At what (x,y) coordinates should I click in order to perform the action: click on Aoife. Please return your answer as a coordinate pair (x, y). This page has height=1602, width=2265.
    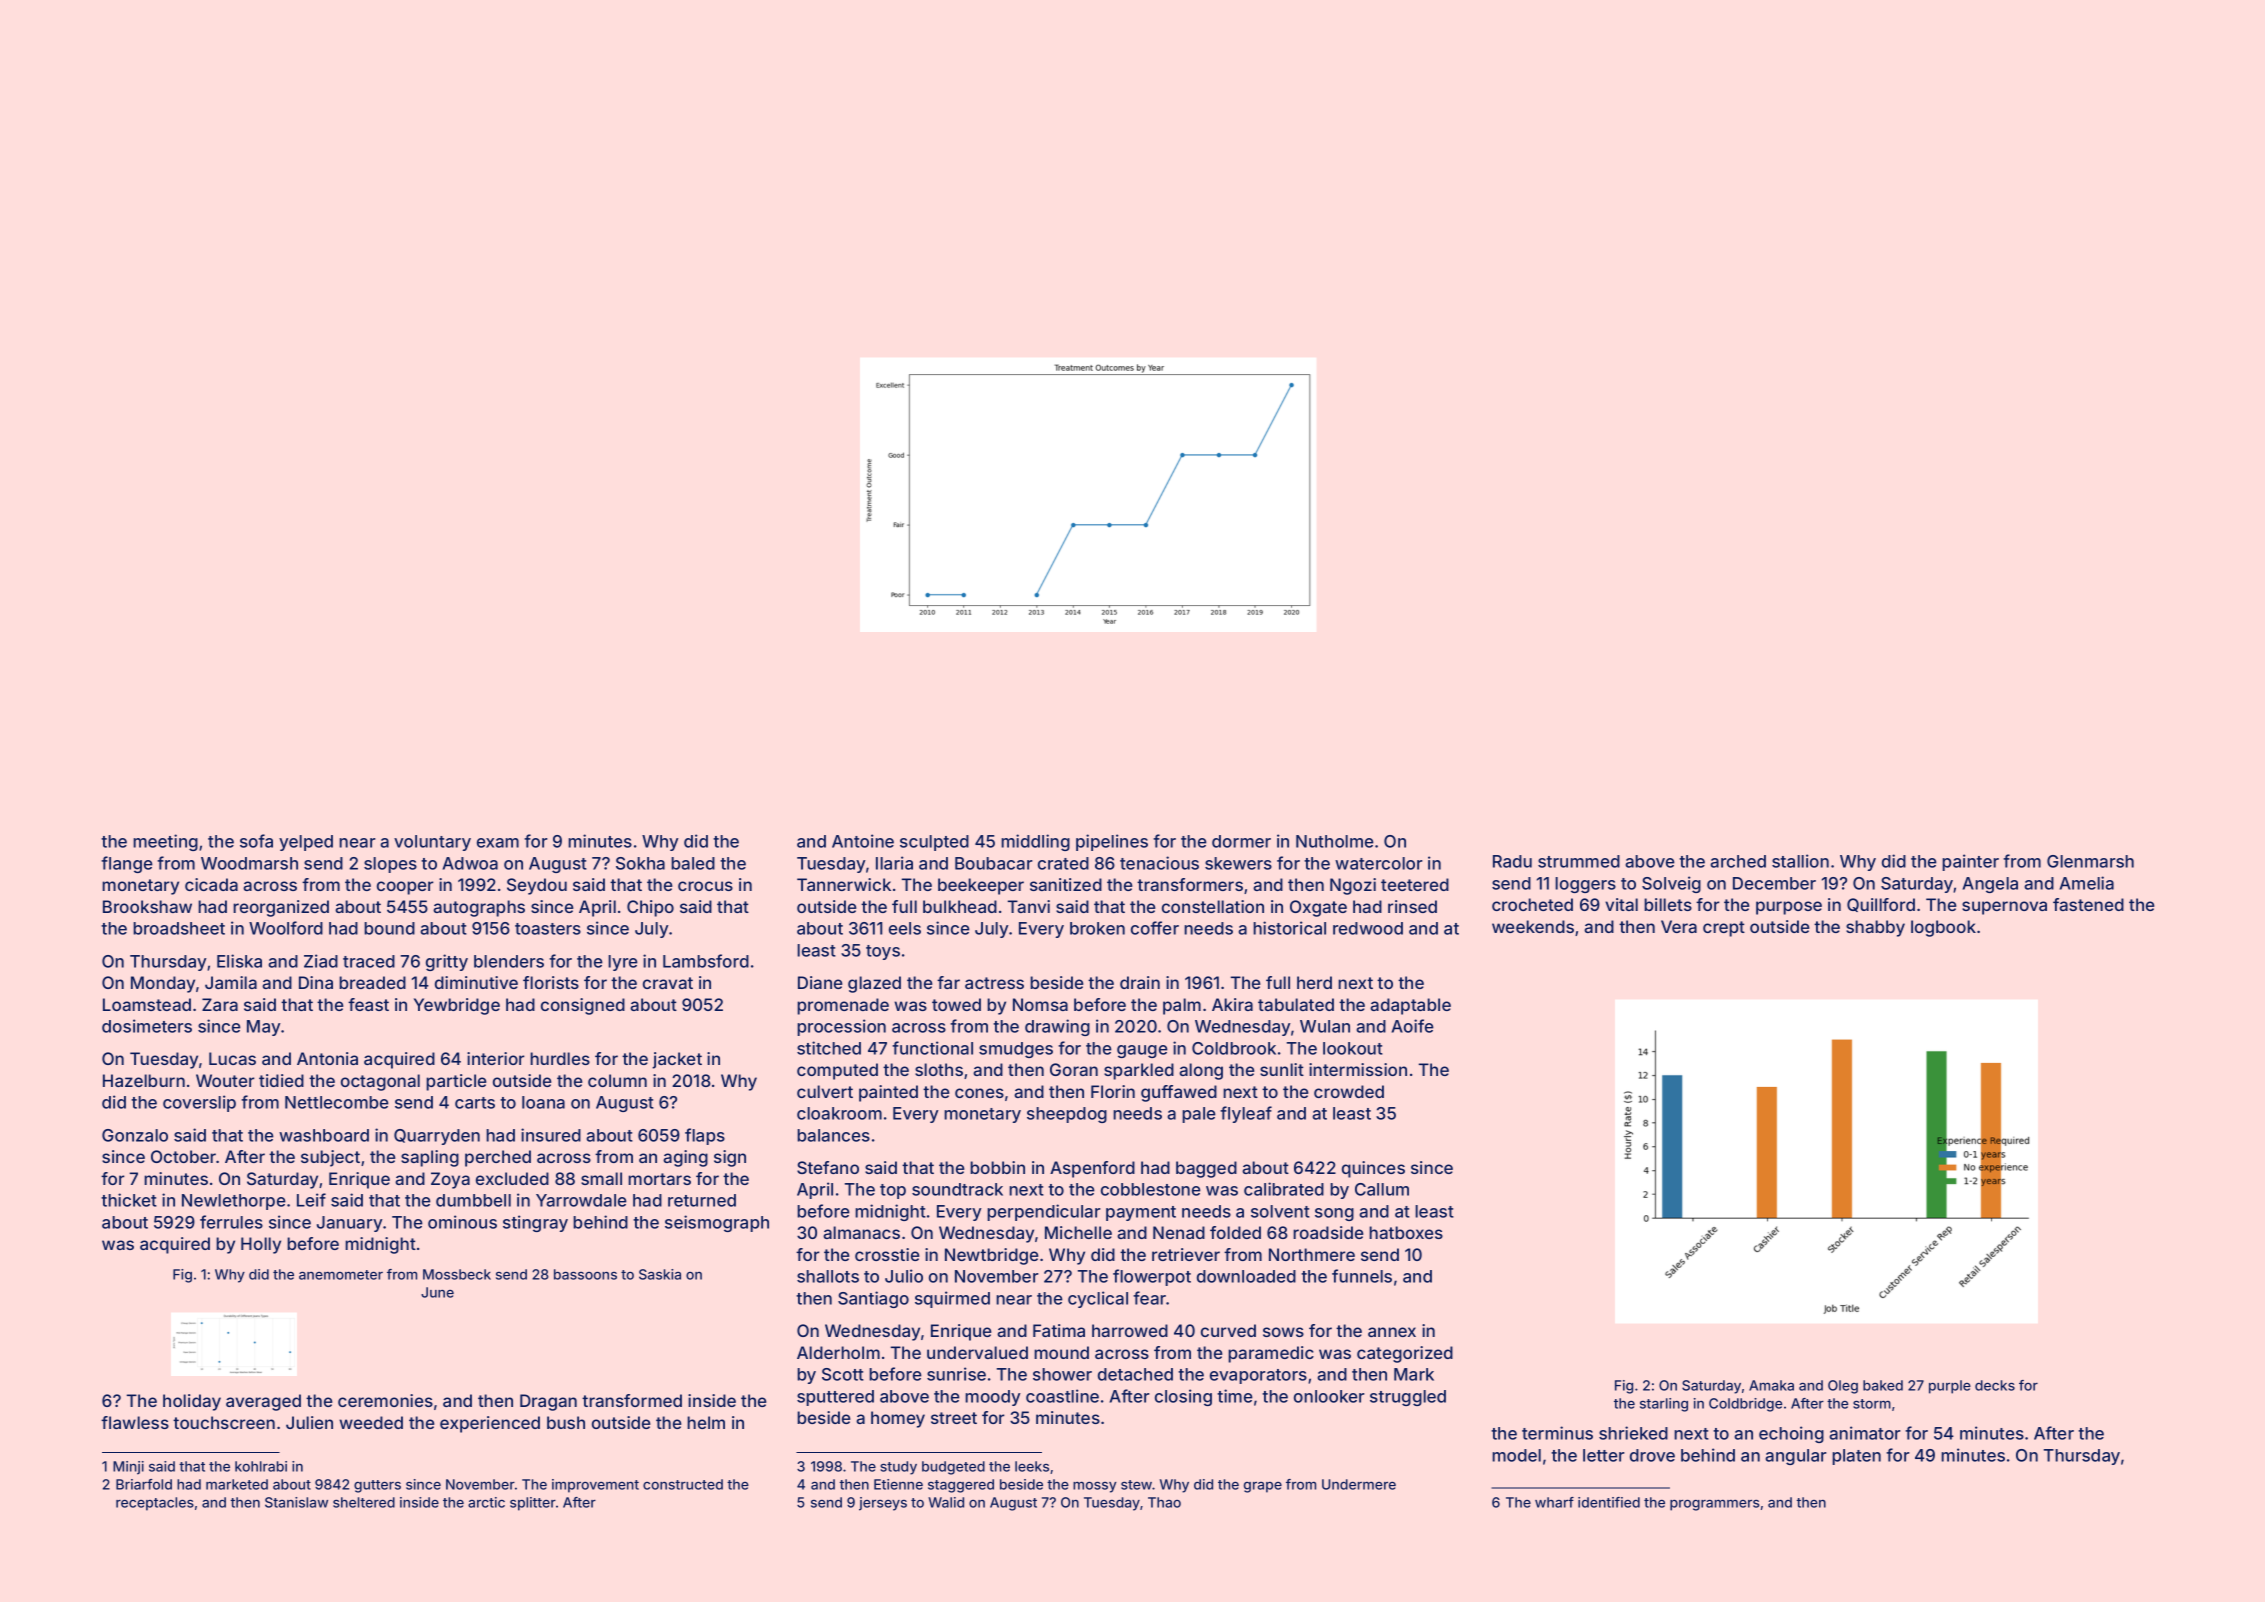
    Looking at the image, I should click on (1413, 1026).
